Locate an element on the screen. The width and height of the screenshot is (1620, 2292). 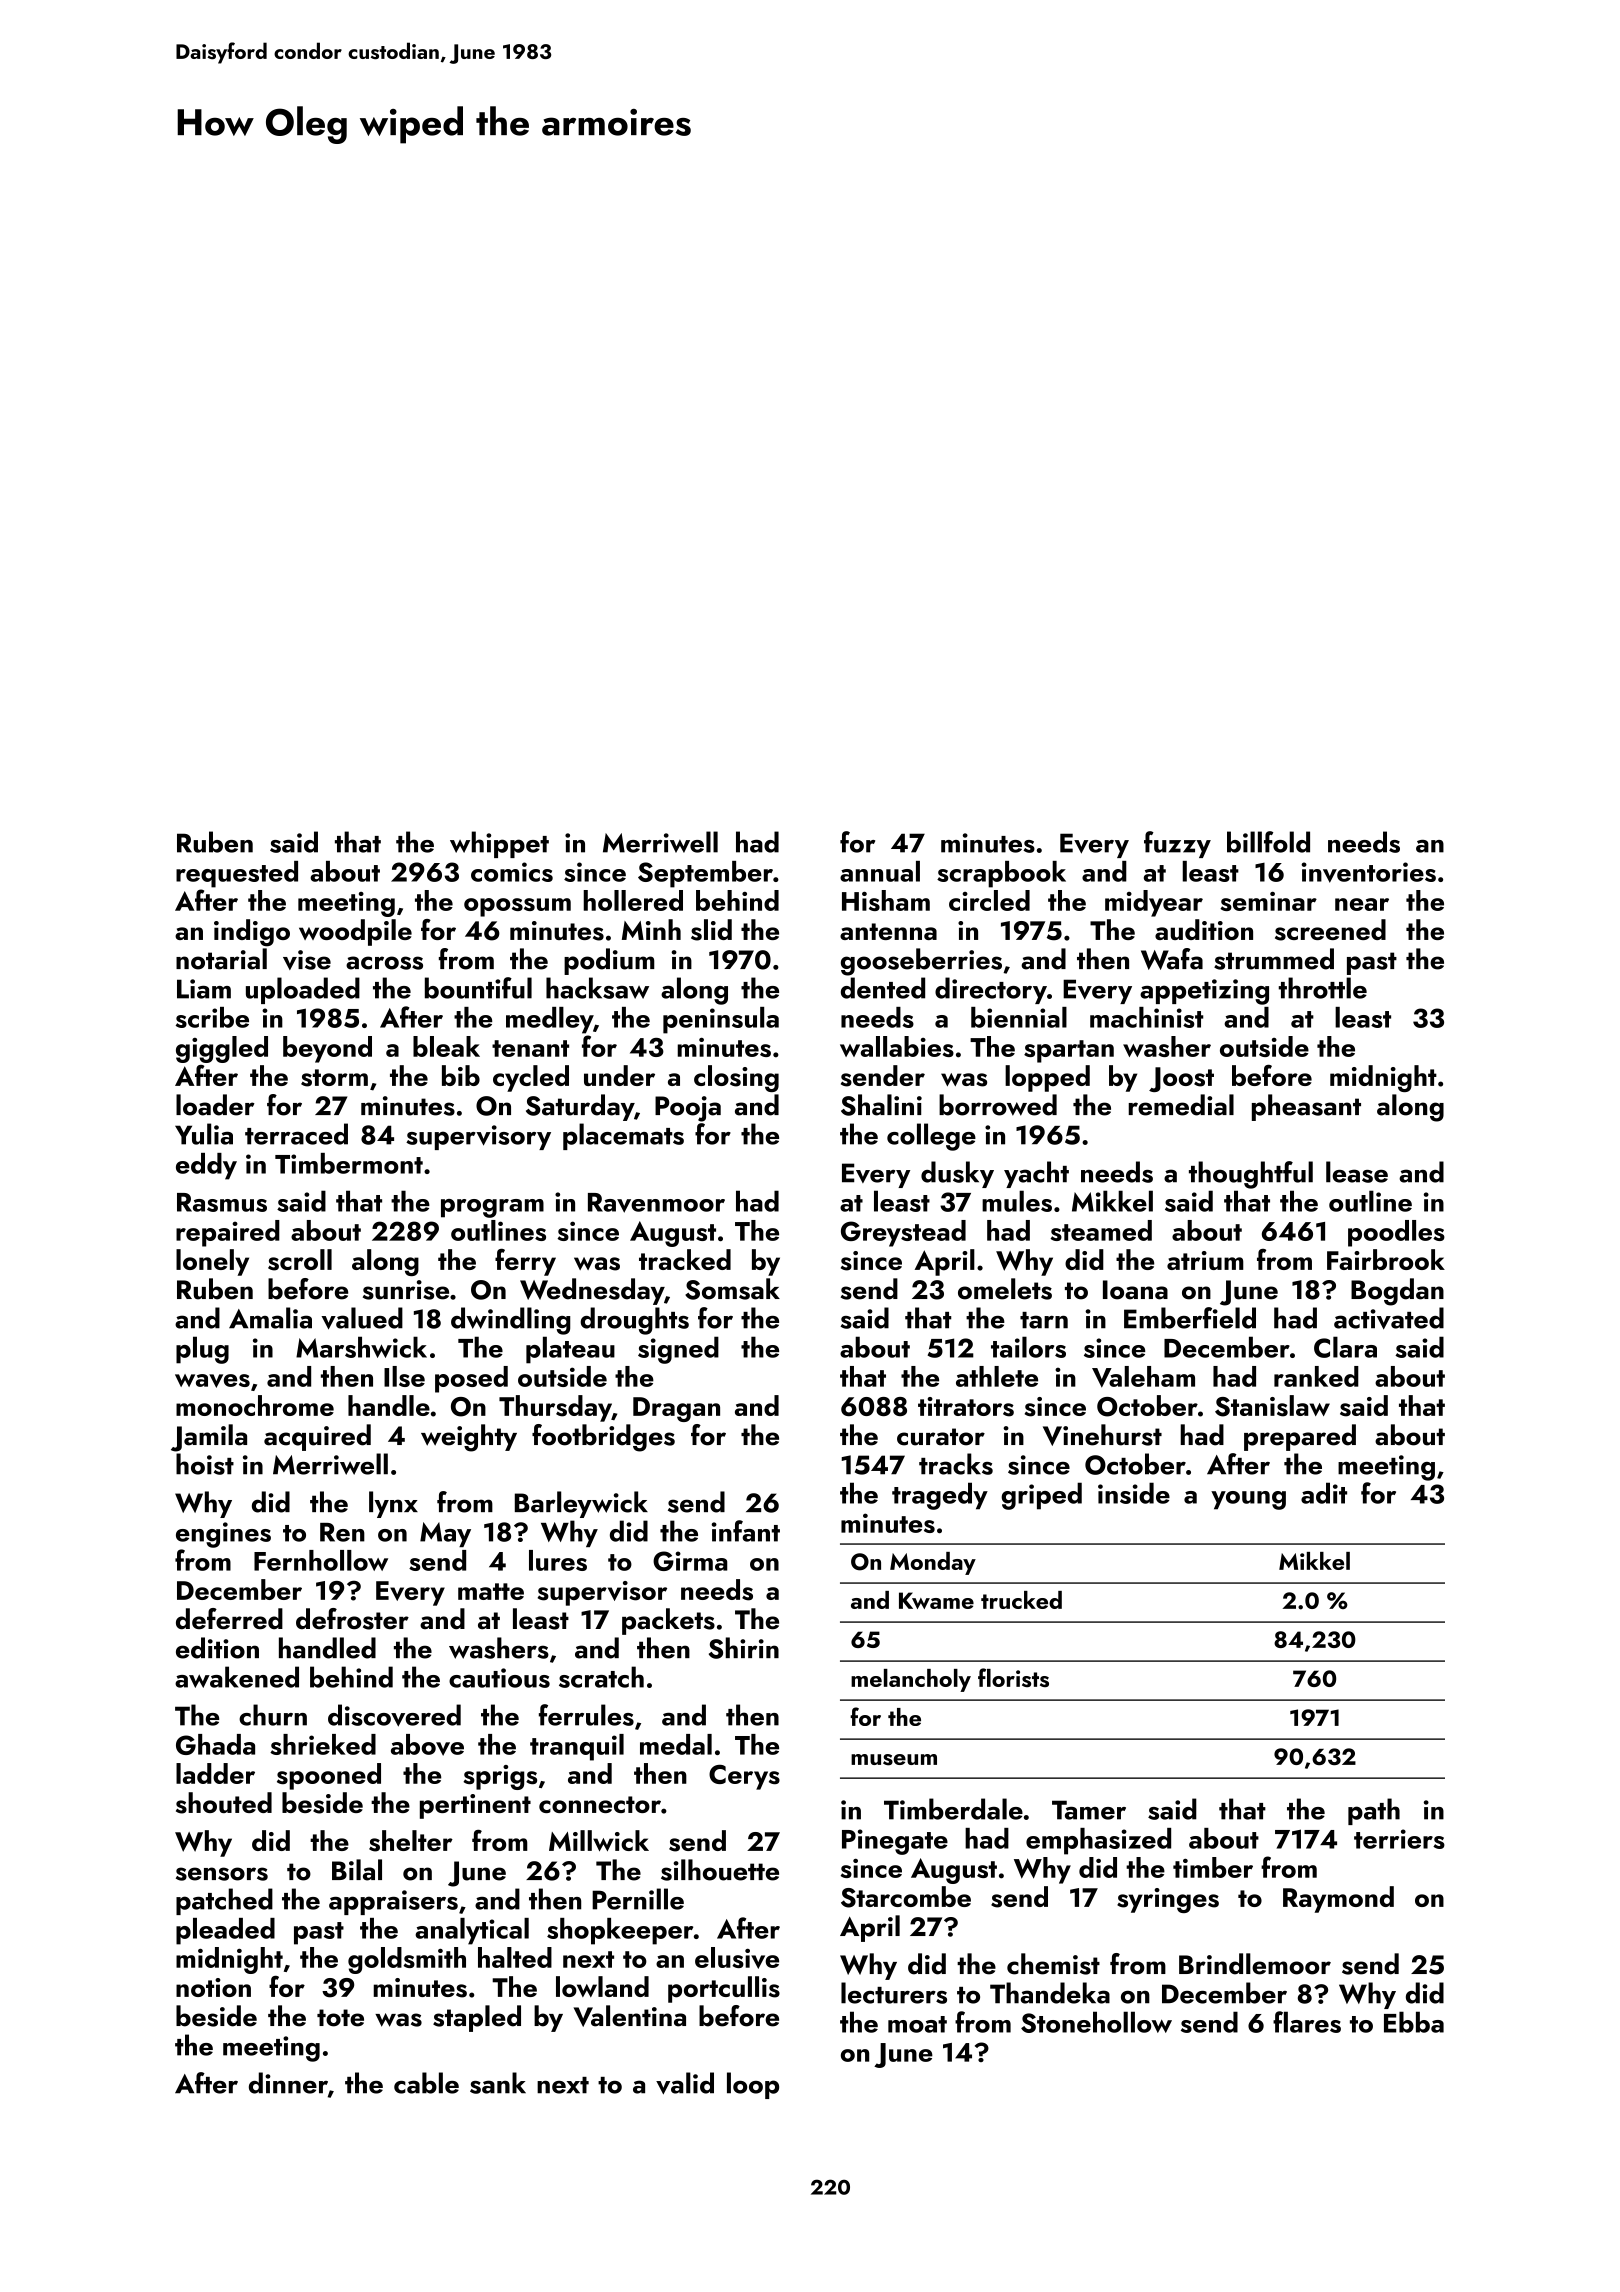
valid is located at coordinates (685, 2083).
